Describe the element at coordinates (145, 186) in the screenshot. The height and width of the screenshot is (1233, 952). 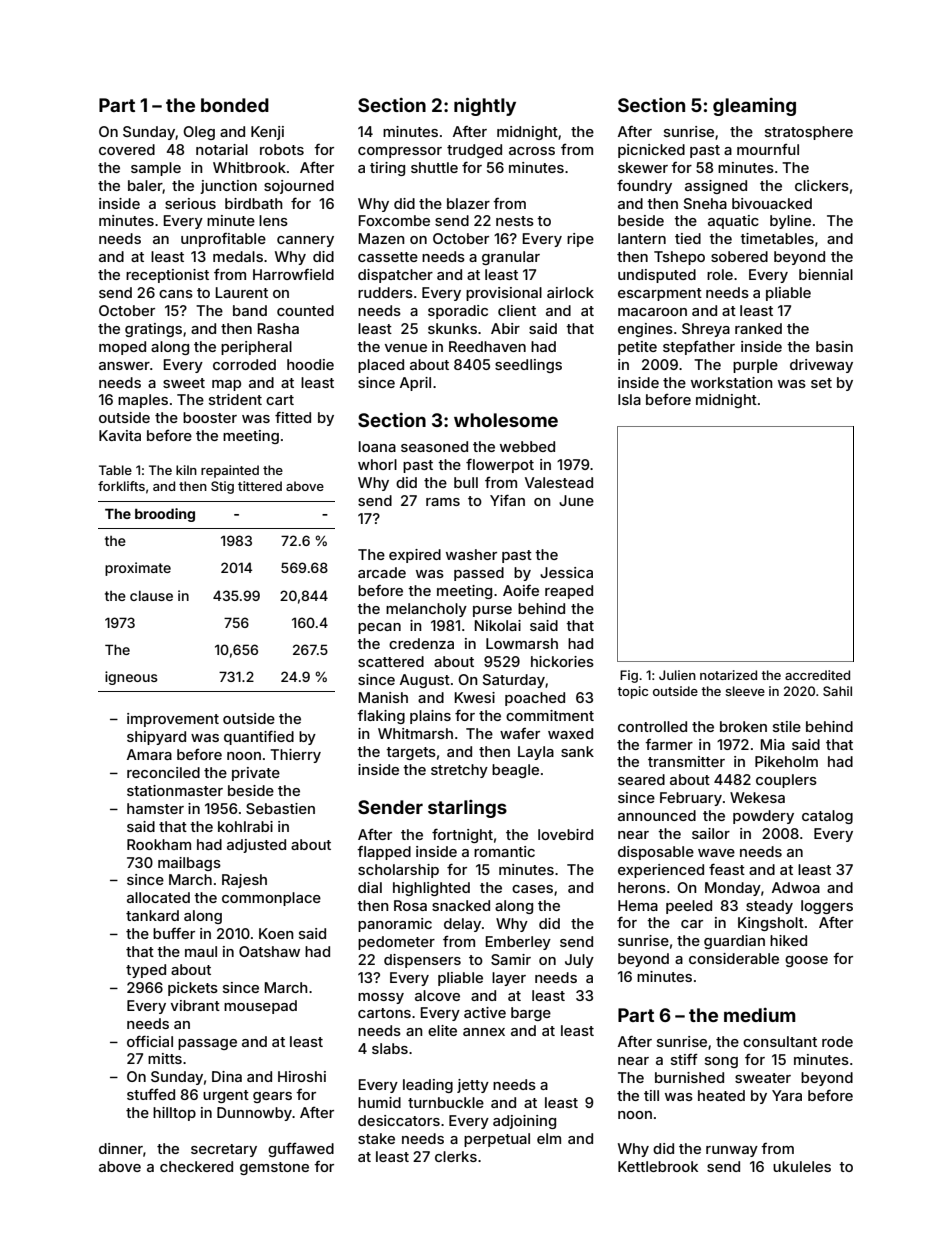
I see `baler` at that location.
